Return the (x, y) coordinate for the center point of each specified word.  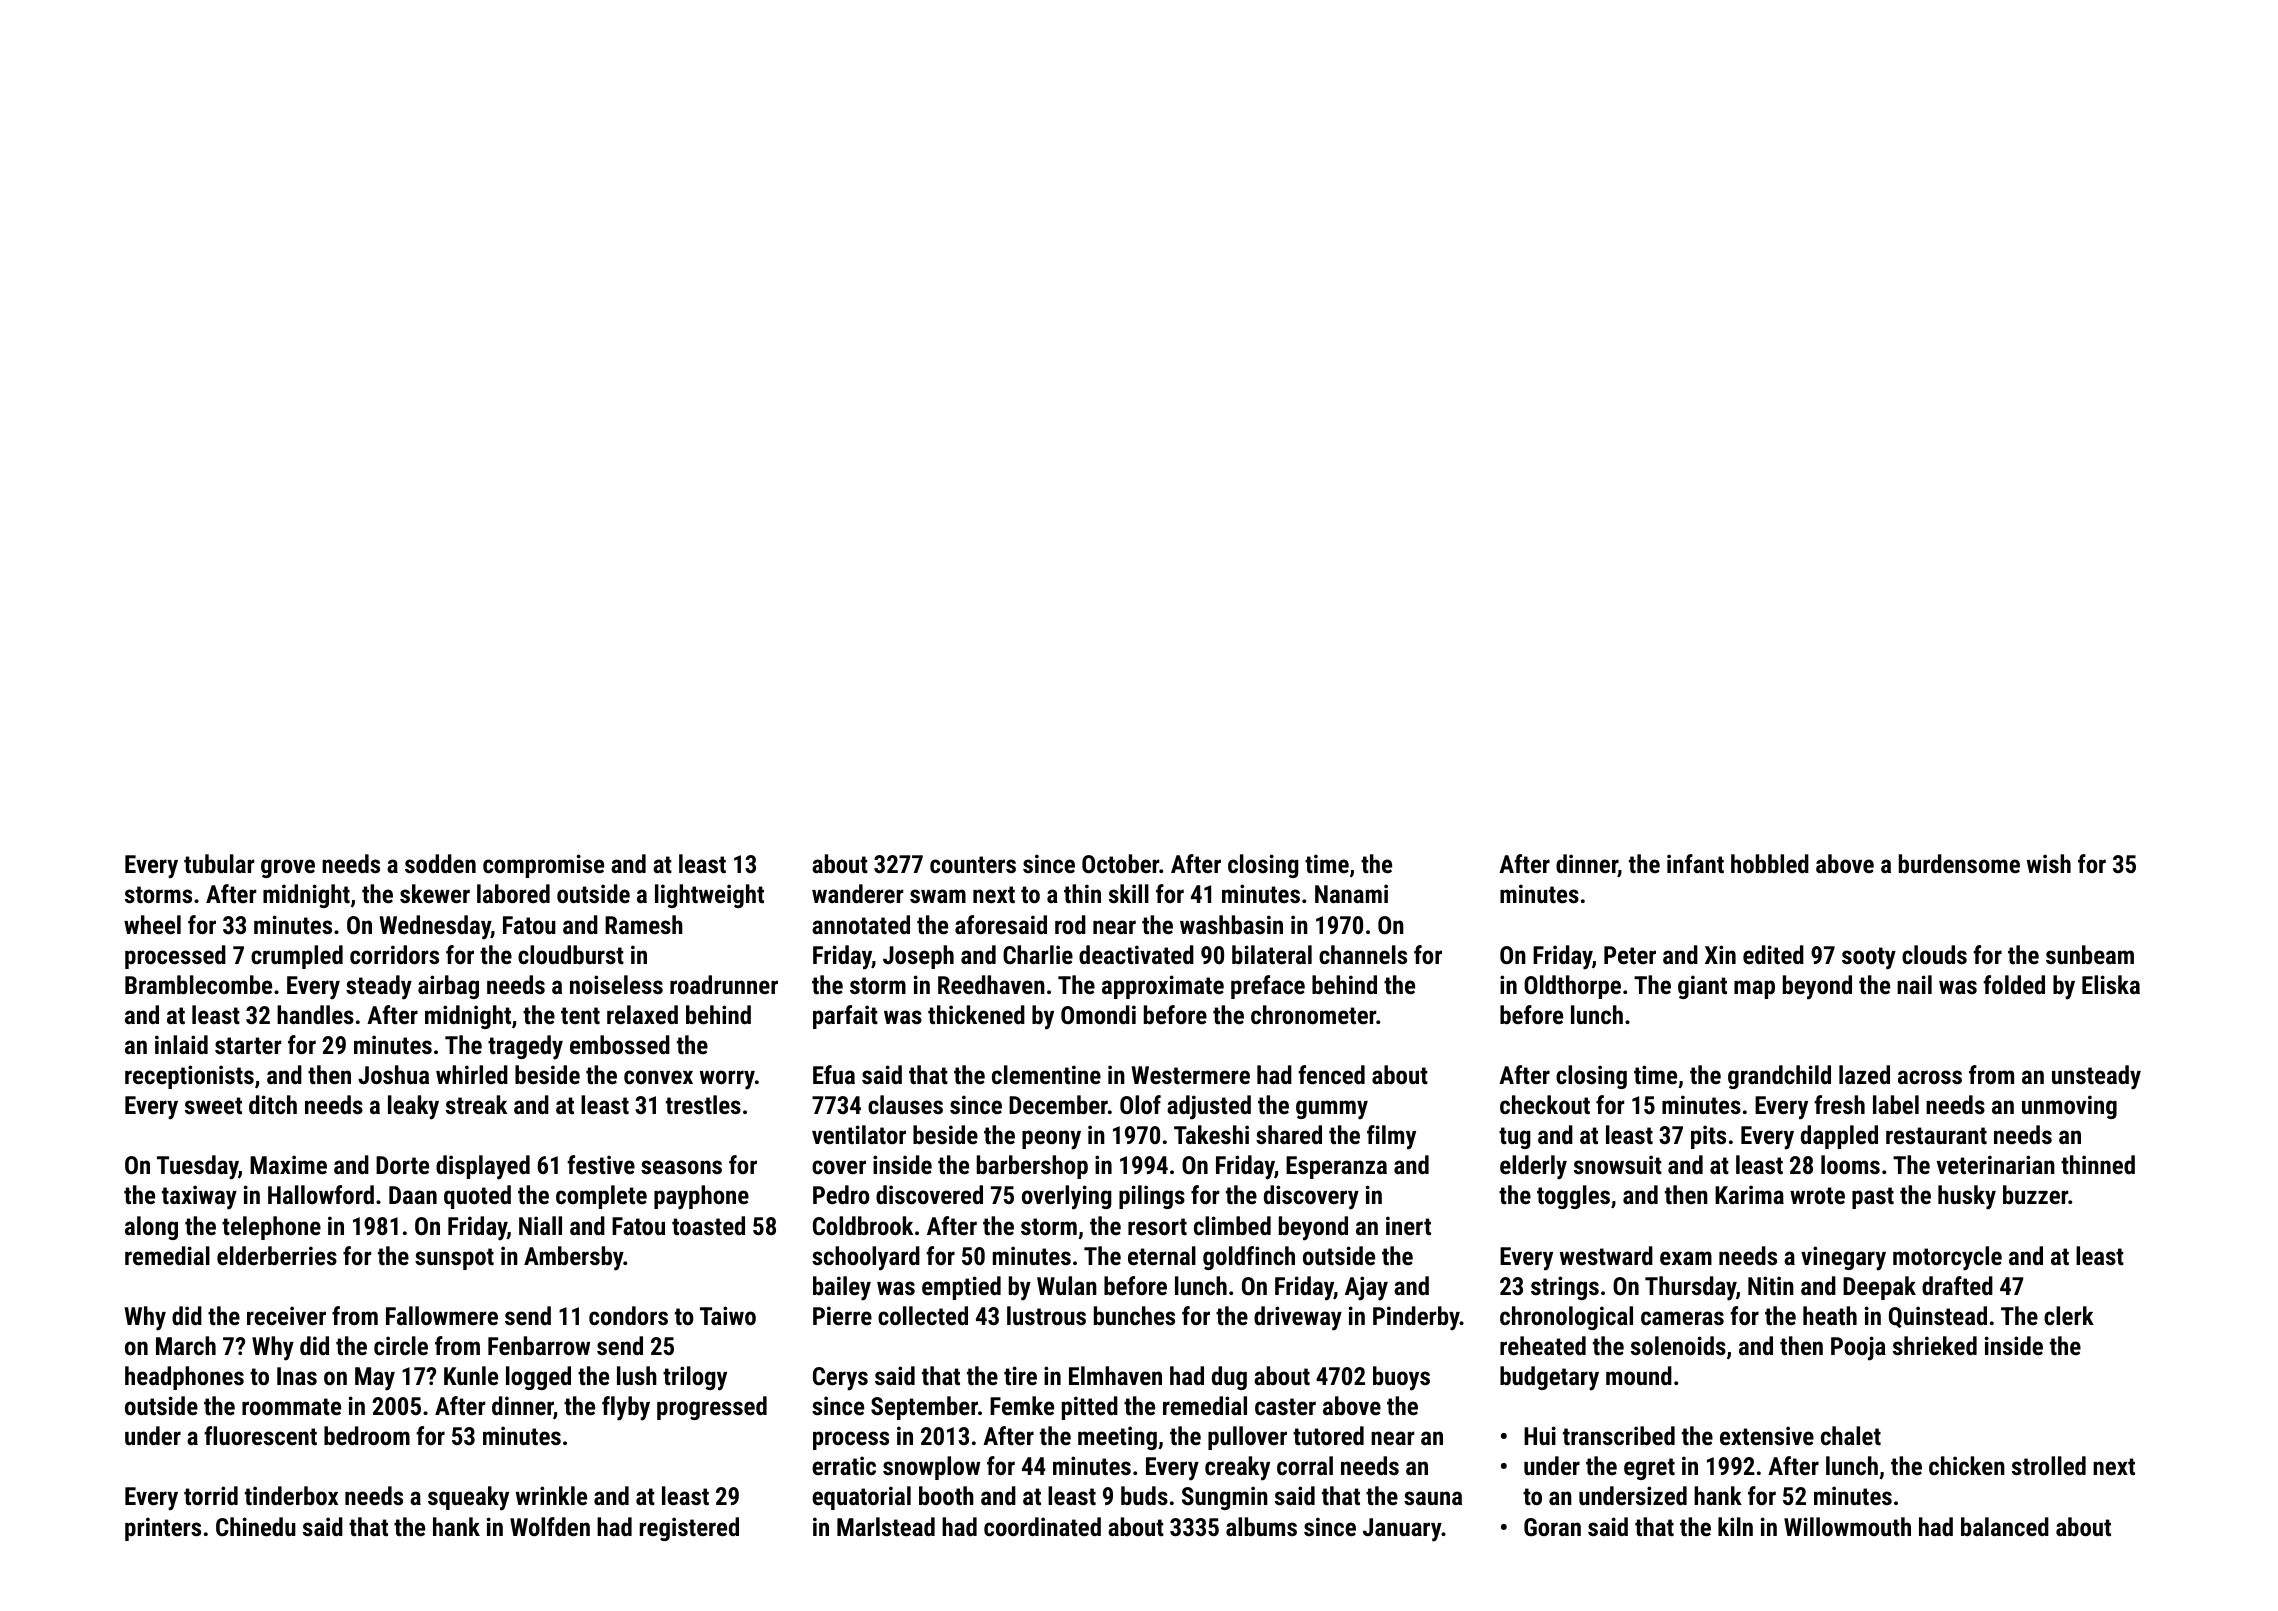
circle (401, 1345)
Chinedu (256, 1526)
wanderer (857, 893)
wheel (152, 924)
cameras (1682, 1318)
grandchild (1779, 1077)
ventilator (859, 1134)
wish (2049, 863)
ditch (273, 1104)
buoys (1401, 1378)
